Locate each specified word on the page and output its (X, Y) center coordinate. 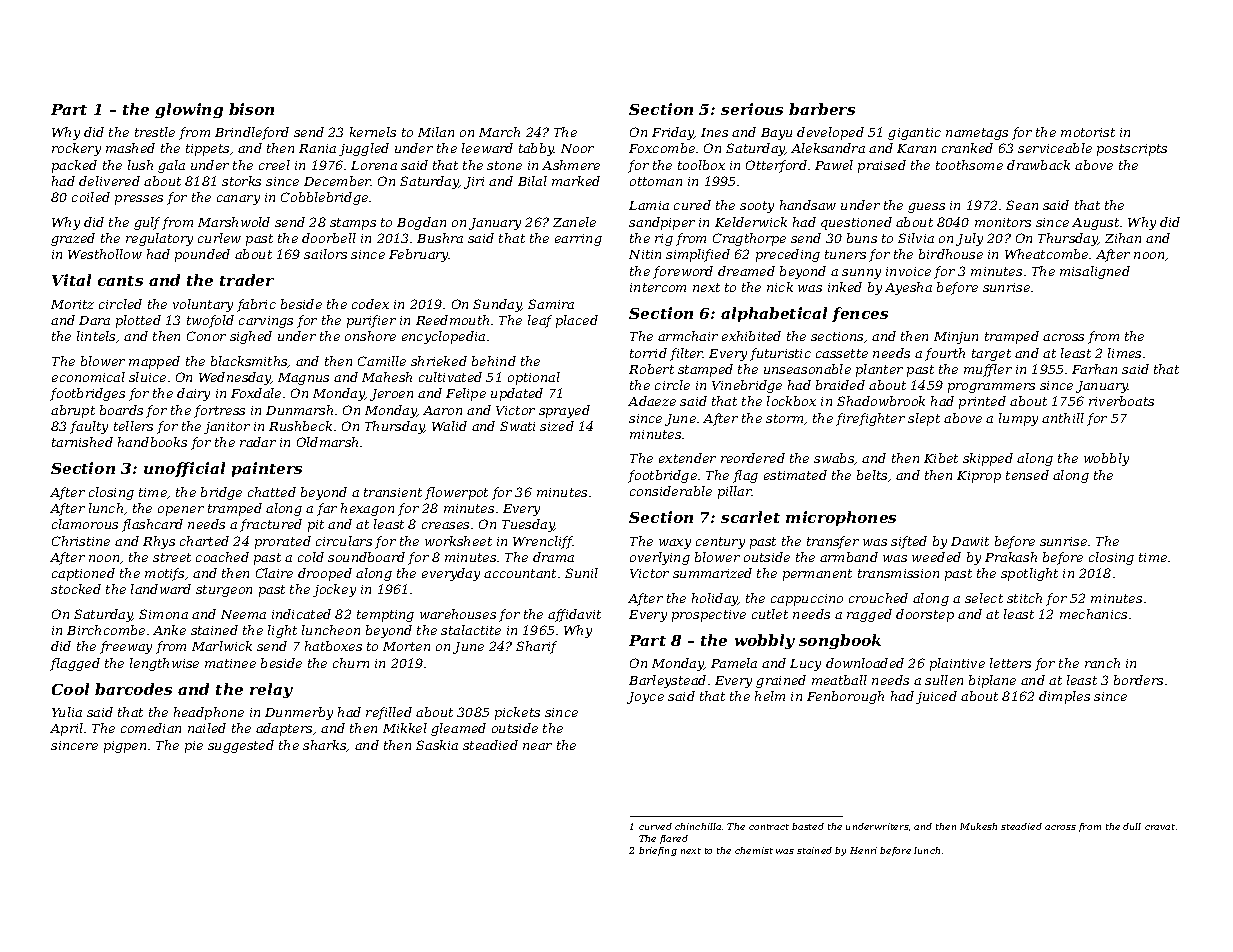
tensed (1027, 475)
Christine (81, 541)
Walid (449, 426)
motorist (1088, 132)
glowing (189, 110)
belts (872, 475)
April (66, 729)
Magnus (303, 379)
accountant (520, 573)
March (499, 132)
